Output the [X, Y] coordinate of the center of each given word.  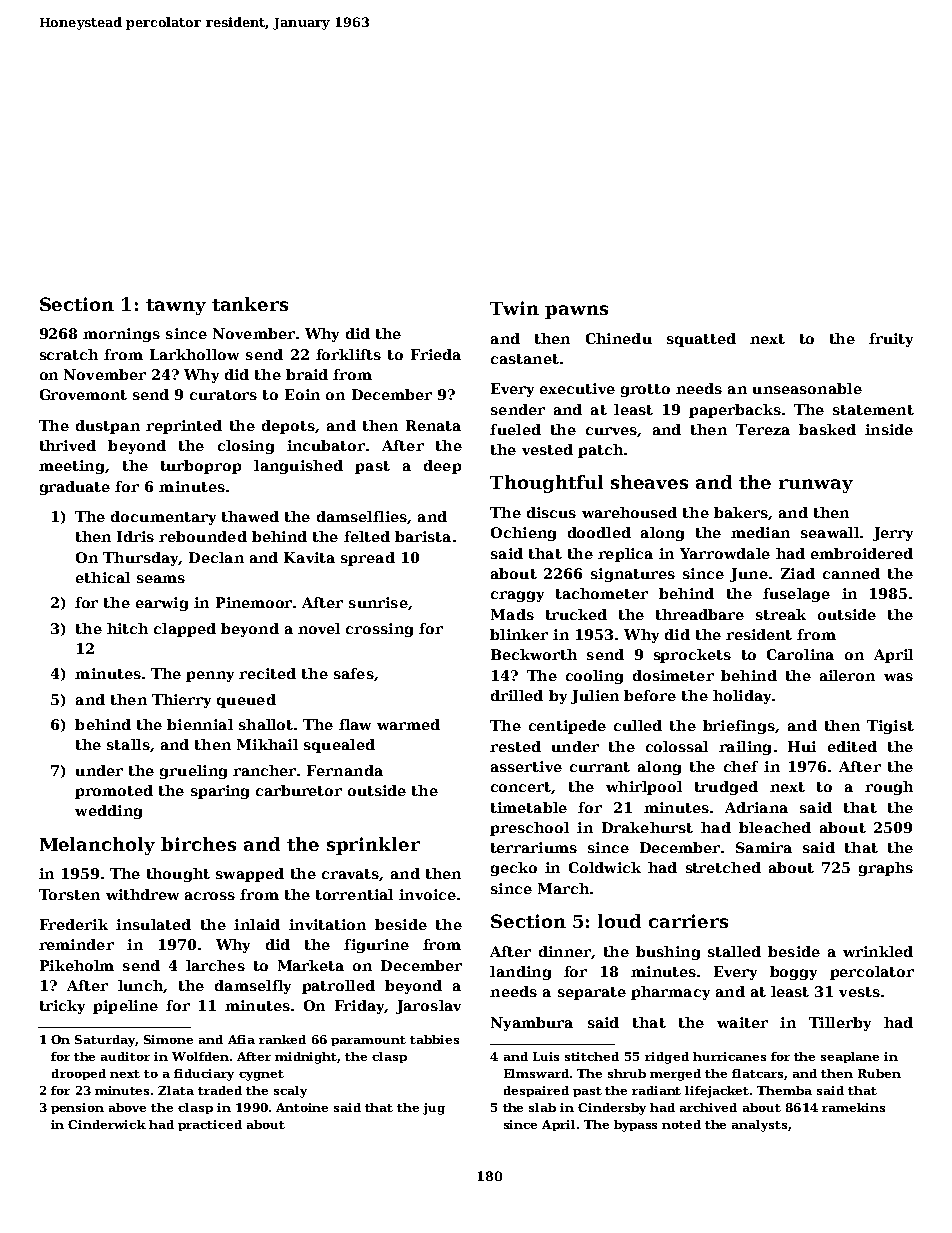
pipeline [125, 1007]
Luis [546, 1056]
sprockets [692, 656]
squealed [339, 746]
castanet [525, 359]
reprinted [184, 427]
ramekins [853, 1107]
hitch [127, 628]
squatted [701, 340]
